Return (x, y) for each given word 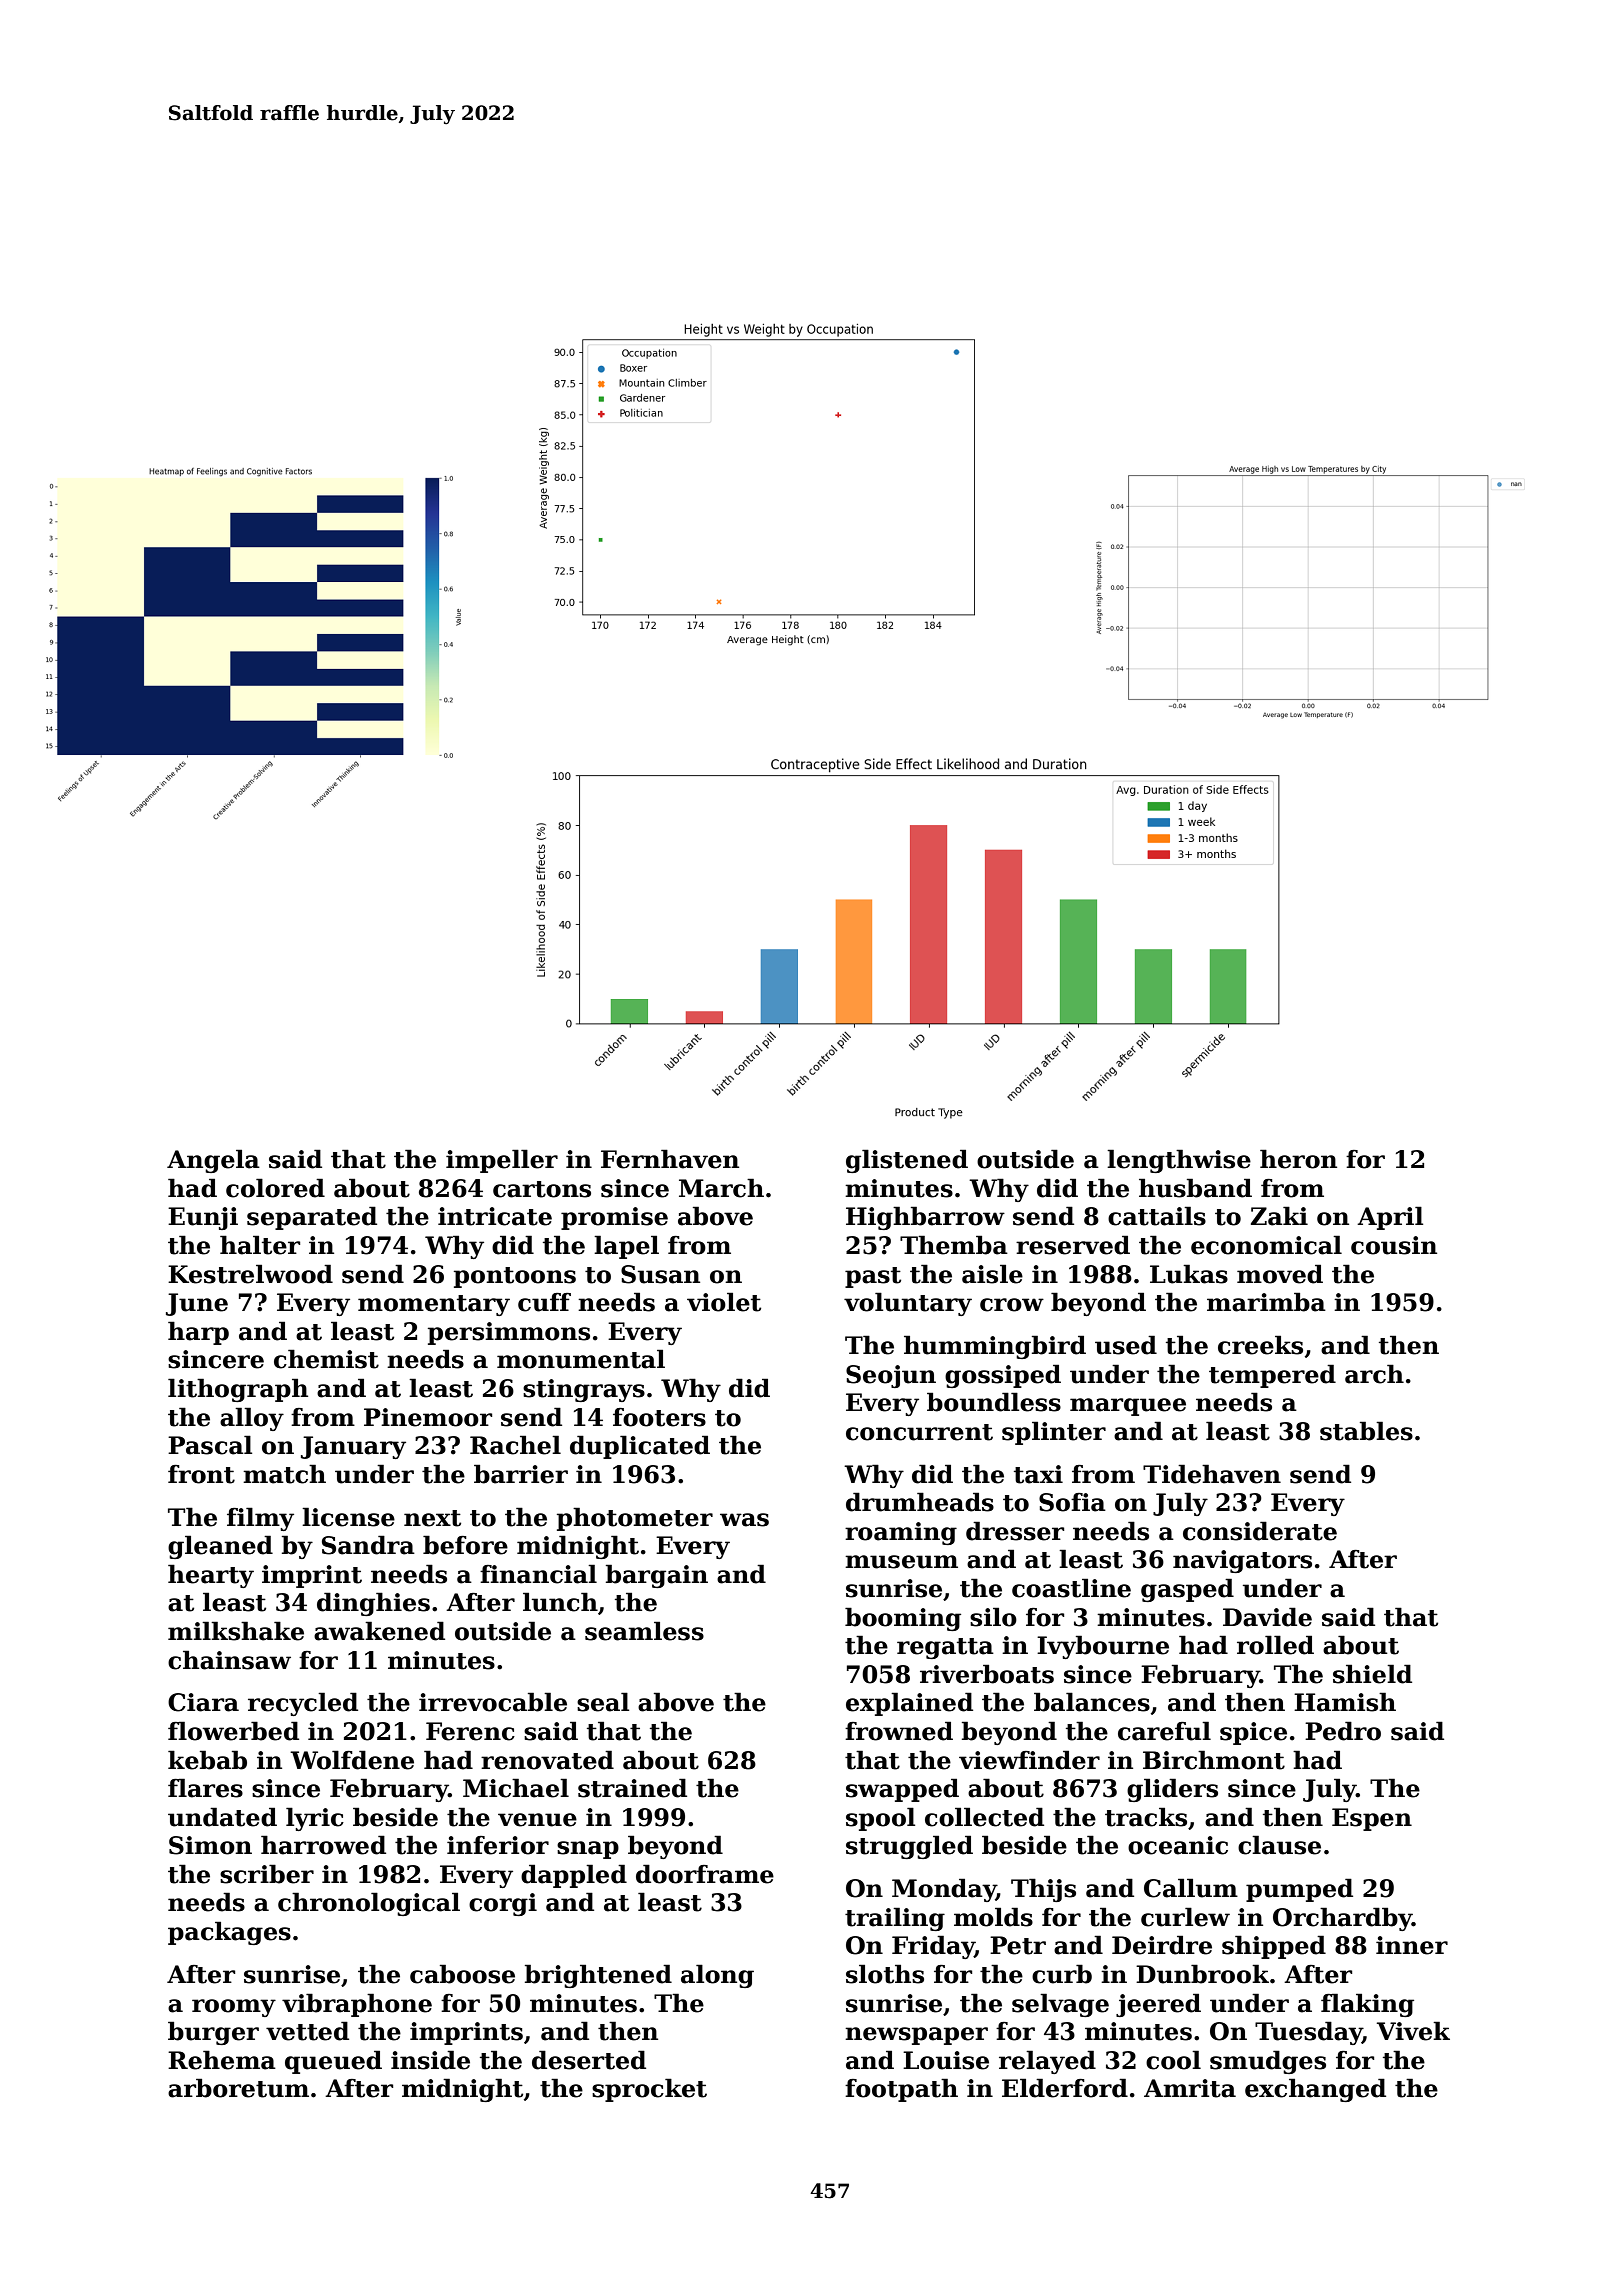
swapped (902, 1790)
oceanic (1178, 1845)
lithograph (238, 1390)
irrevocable (493, 1702)
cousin (1394, 1245)
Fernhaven (670, 1159)
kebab (207, 1760)
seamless (644, 1631)
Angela (213, 1161)
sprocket (649, 2090)
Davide (1267, 1617)
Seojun (891, 1376)
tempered (1272, 1376)
